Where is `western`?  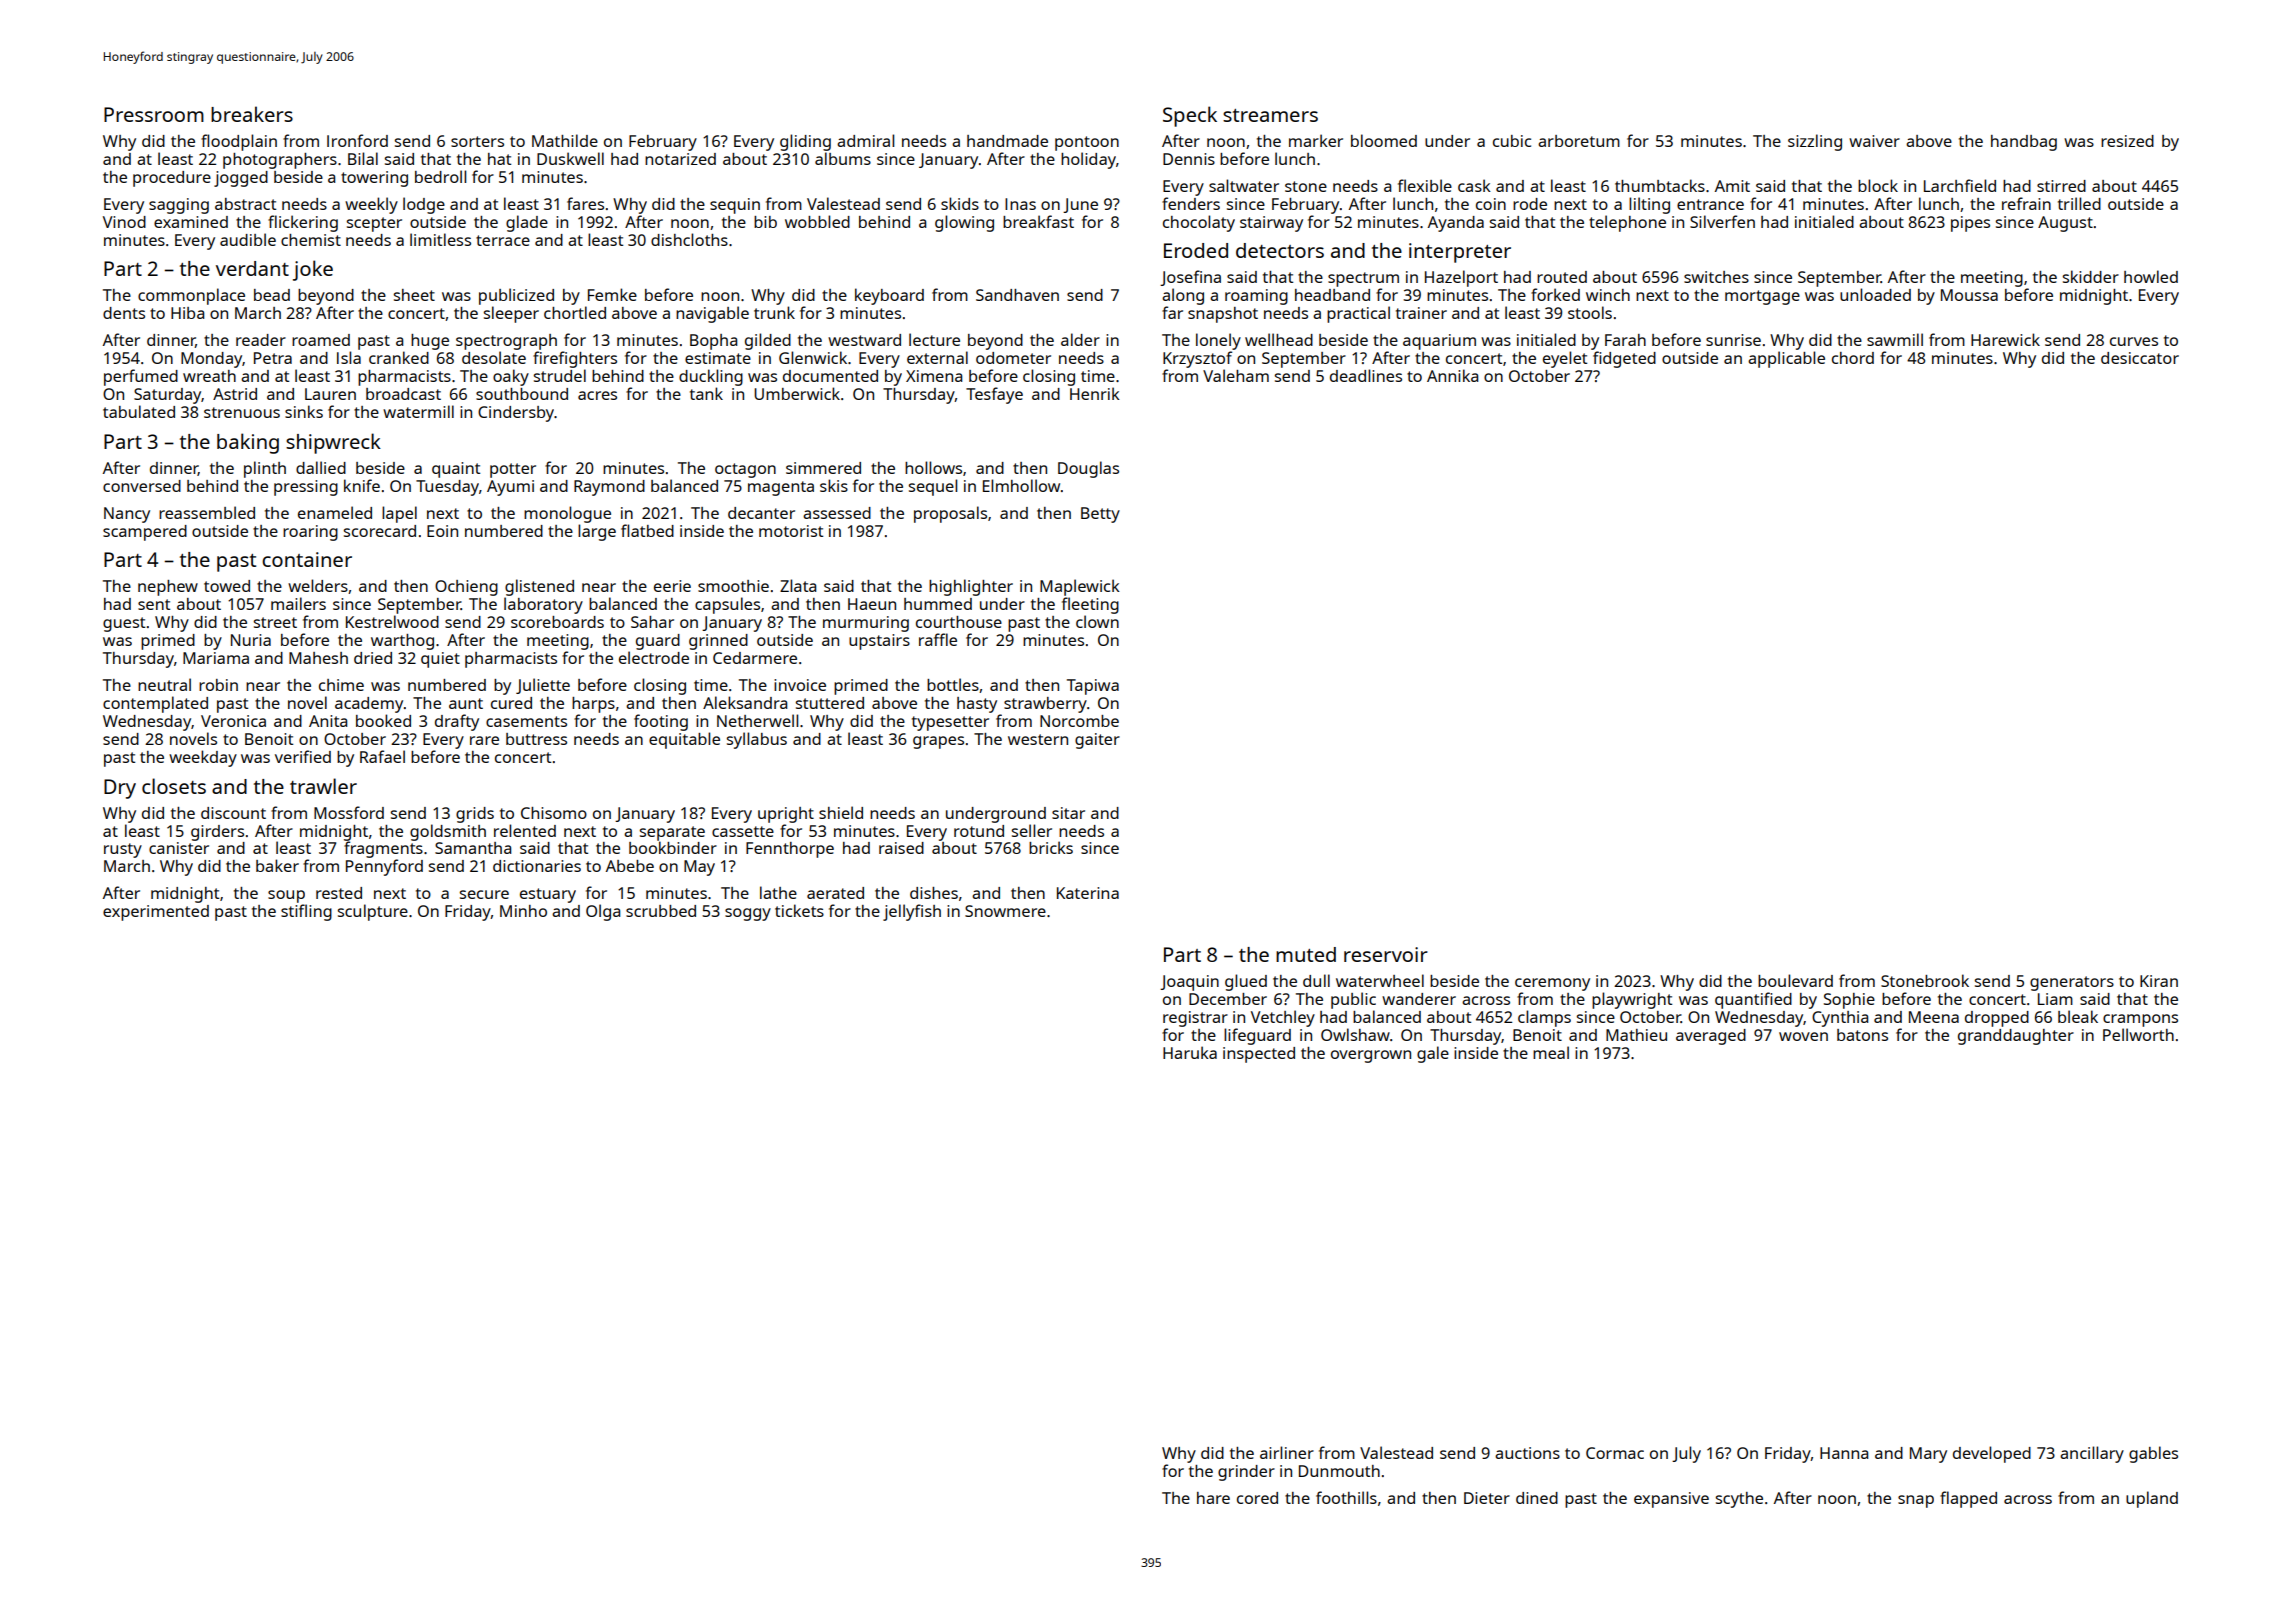 western is located at coordinates (1038, 739).
